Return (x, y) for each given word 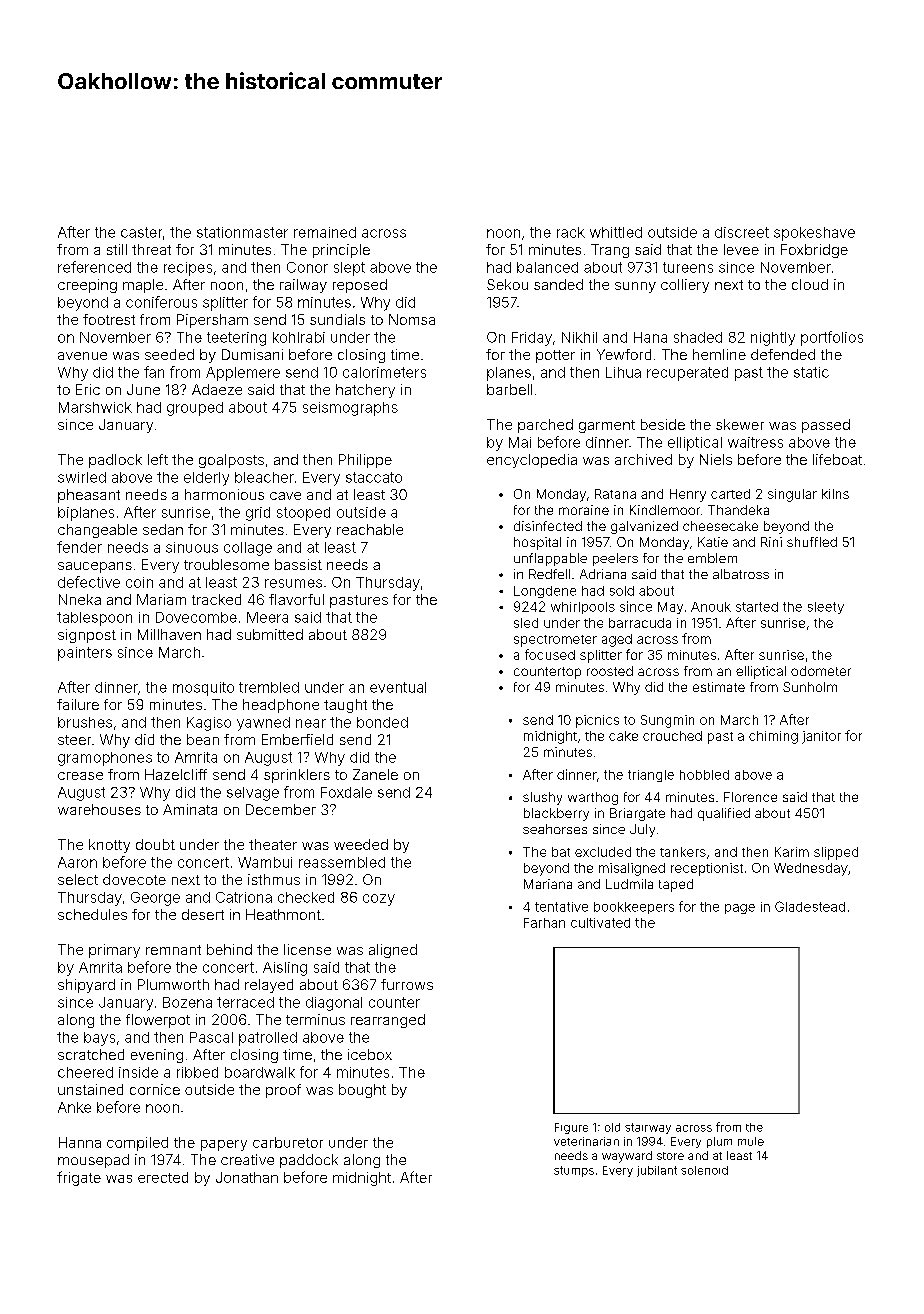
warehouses (99, 809)
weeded (361, 844)
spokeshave (814, 234)
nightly (773, 339)
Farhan (544, 923)
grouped (195, 409)
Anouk (711, 607)
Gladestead (810, 906)
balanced (547, 267)
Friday (532, 339)
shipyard (86, 986)
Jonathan (247, 1177)
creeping (87, 286)
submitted (270, 634)
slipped (836, 853)
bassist (298, 564)
